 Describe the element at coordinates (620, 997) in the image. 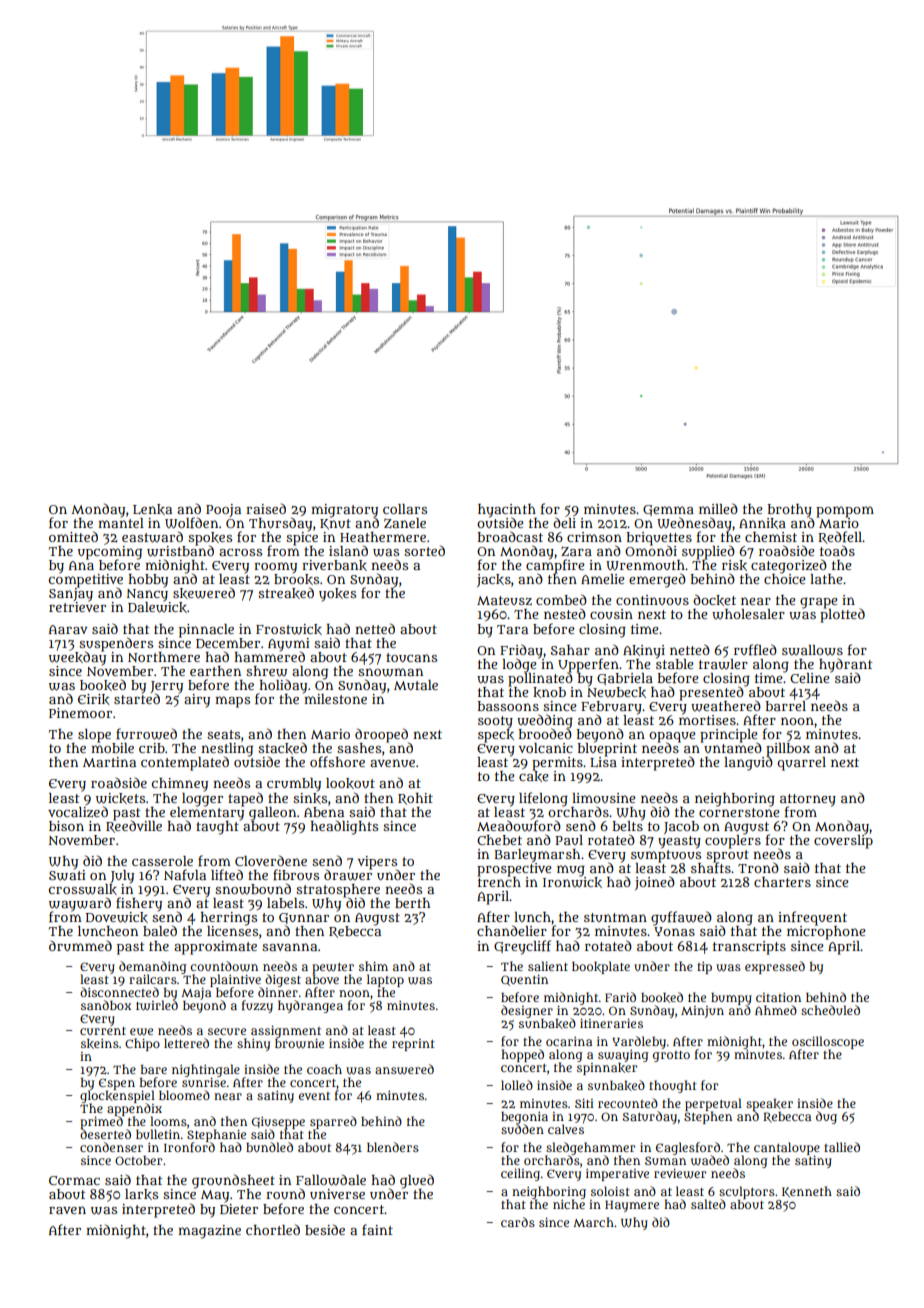

I see `Farid` at that location.
